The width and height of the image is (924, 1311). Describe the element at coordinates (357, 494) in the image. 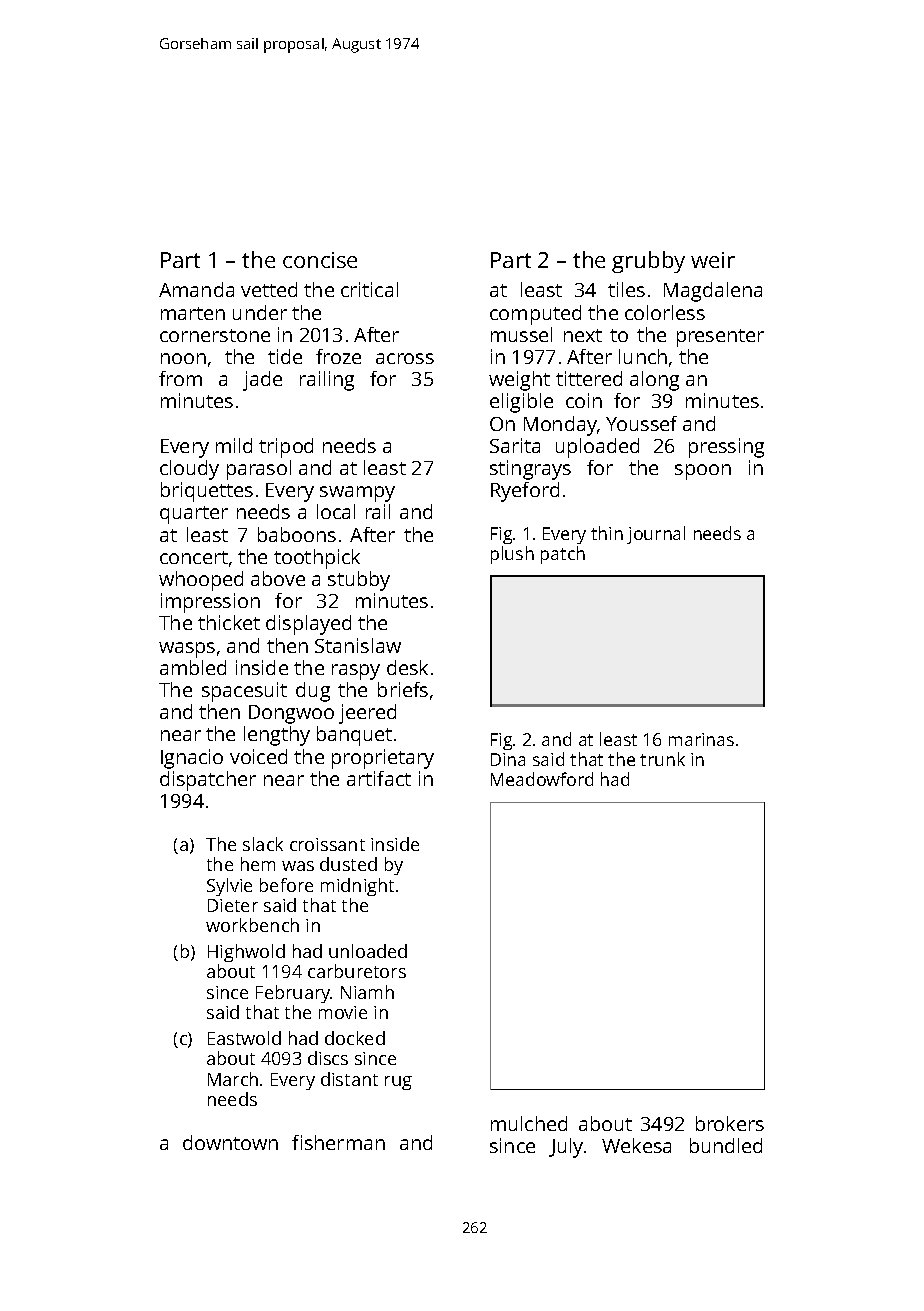

I see `swampy` at that location.
